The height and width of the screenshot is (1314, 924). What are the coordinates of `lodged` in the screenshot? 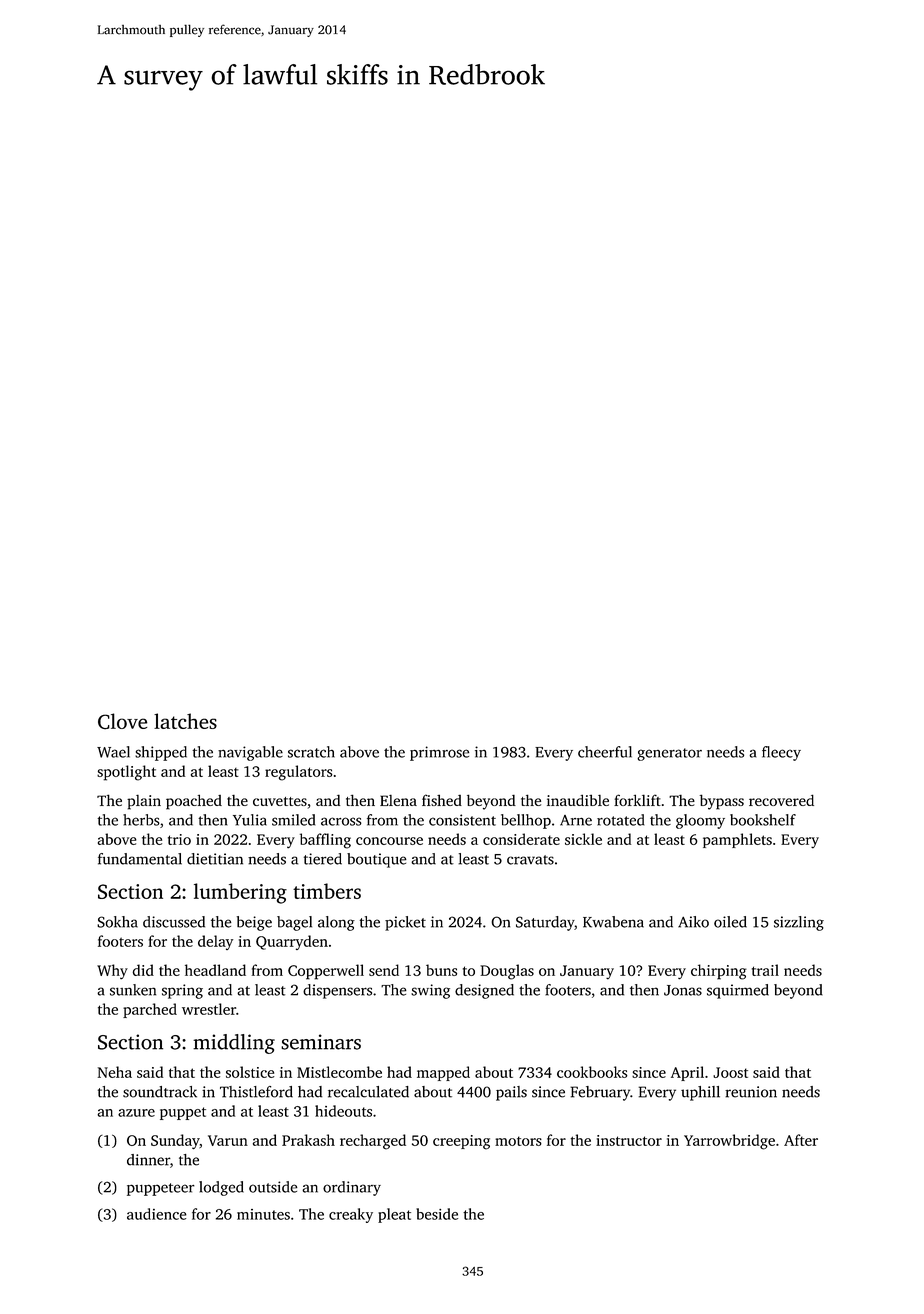 It's located at (221, 1188).
